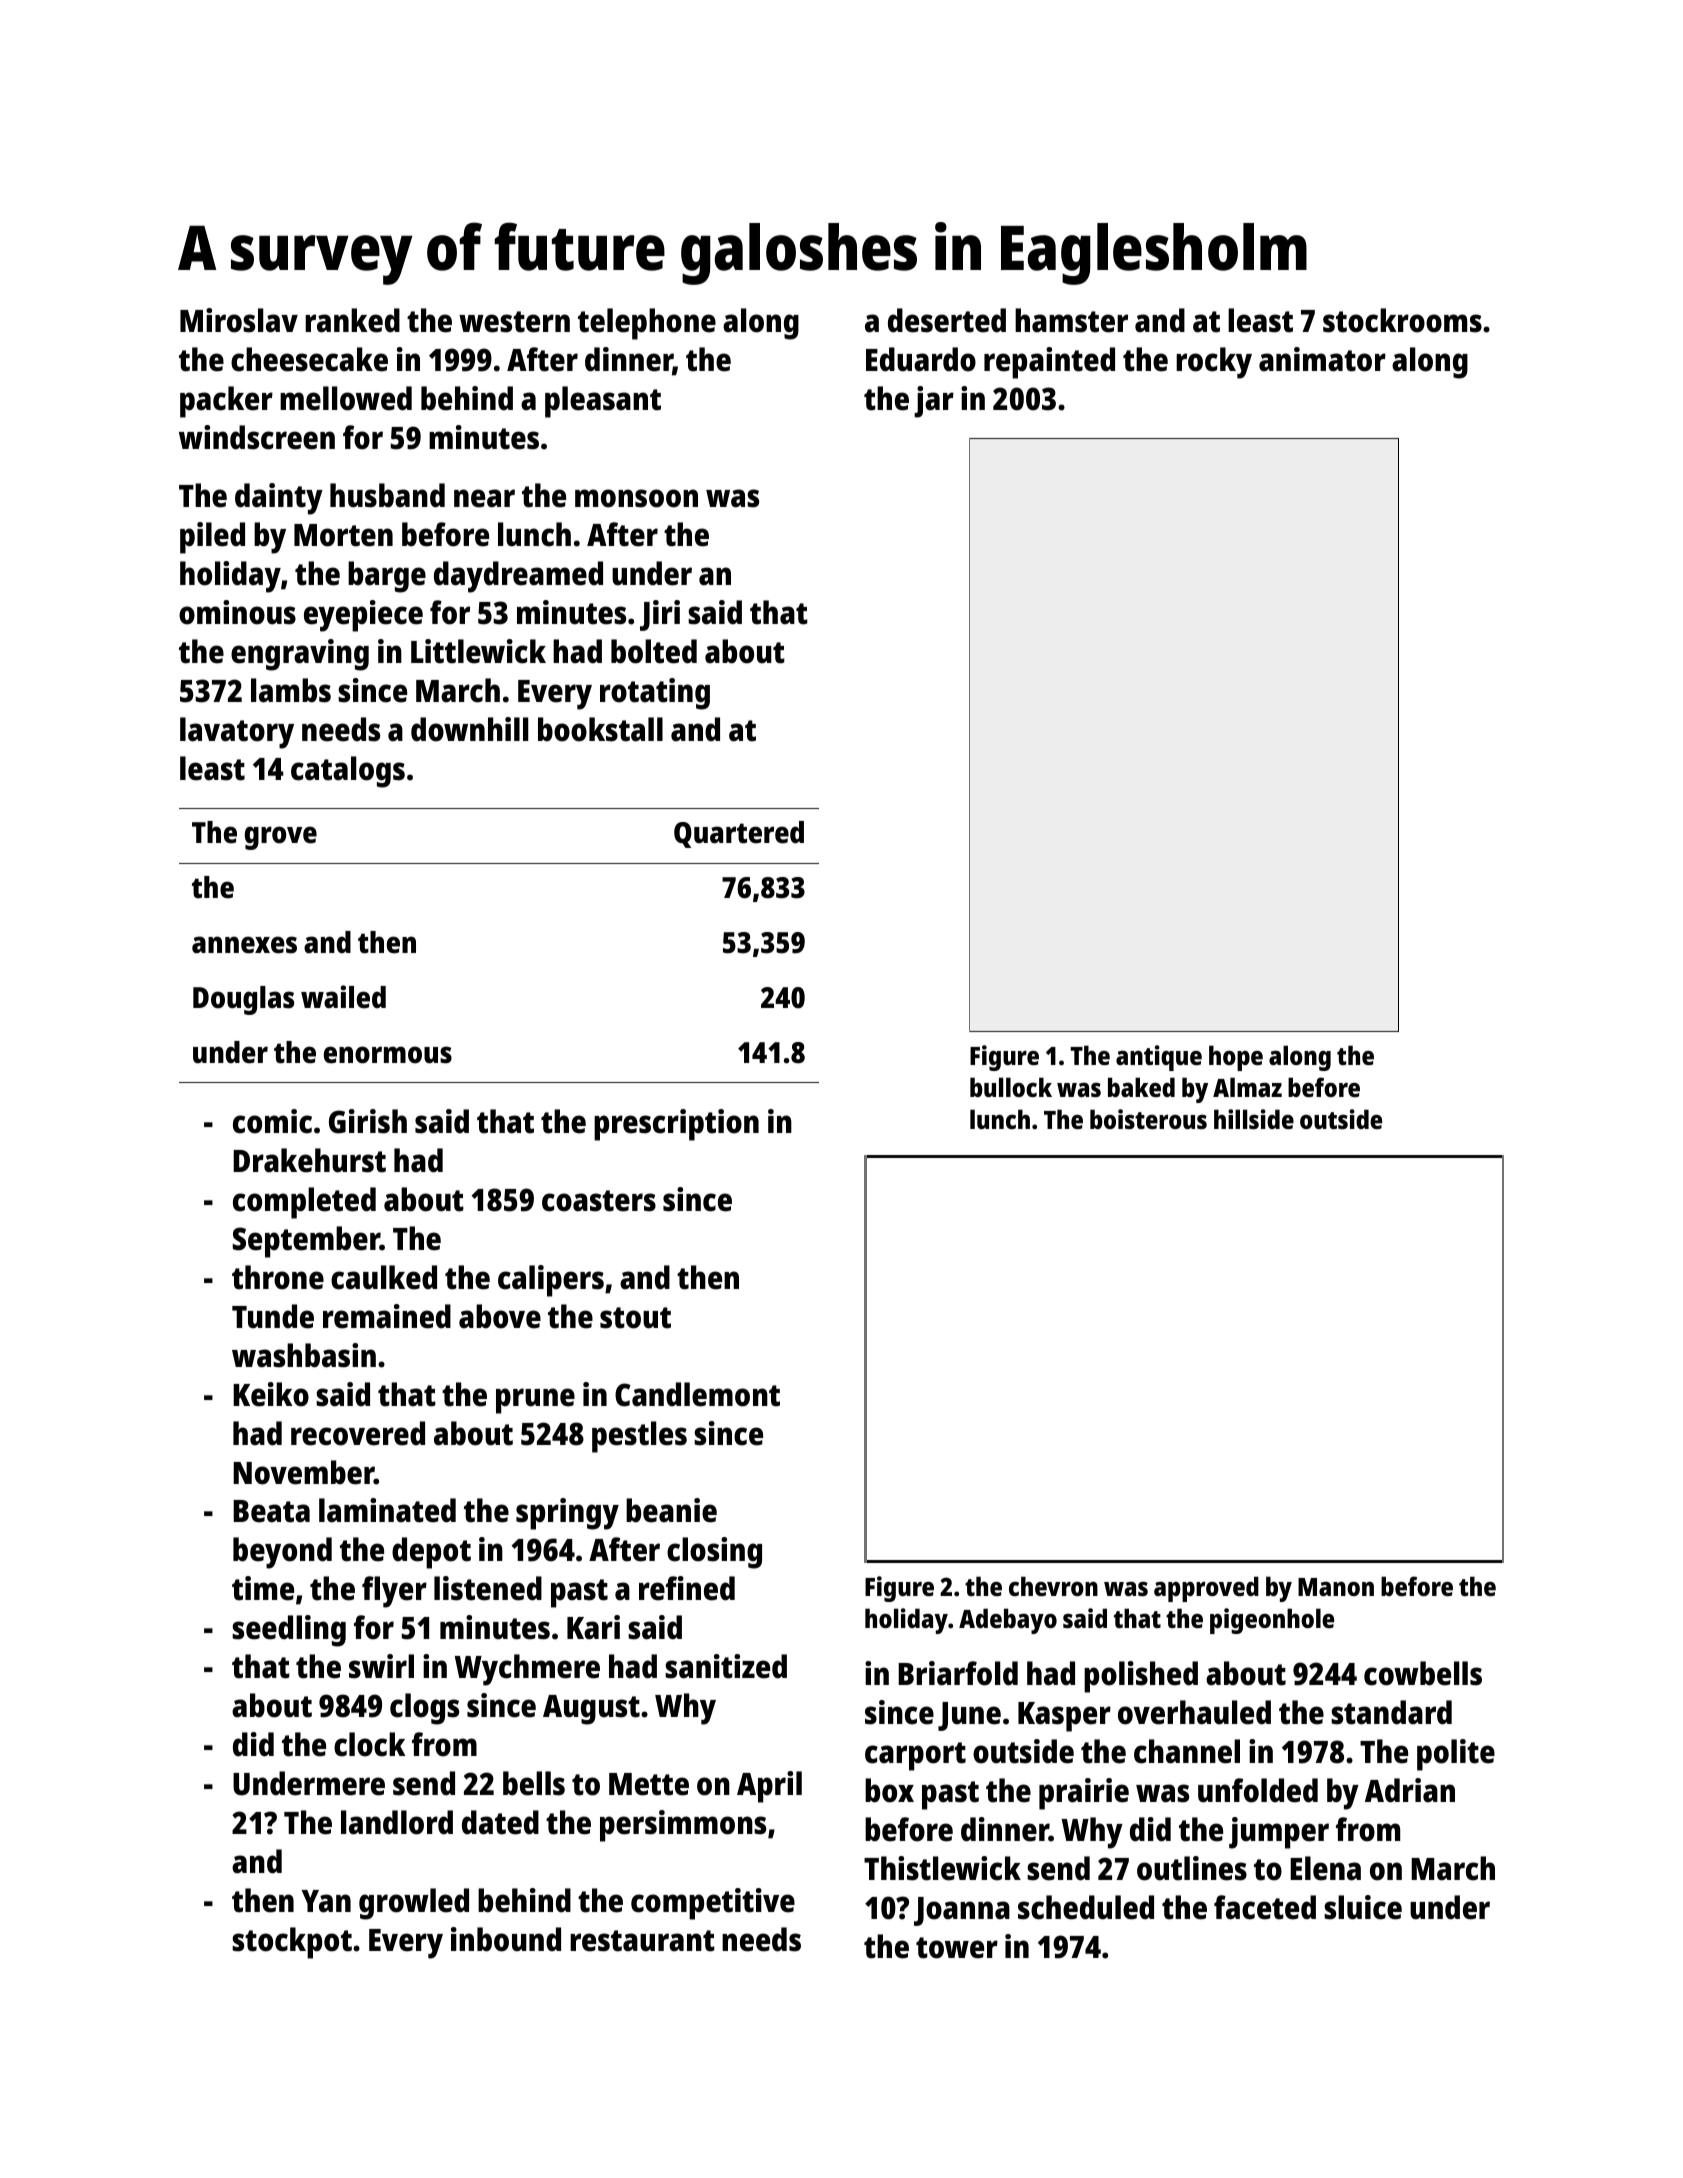 The height and width of the image is (2178, 1683). I want to click on hope, so click(1236, 1058).
